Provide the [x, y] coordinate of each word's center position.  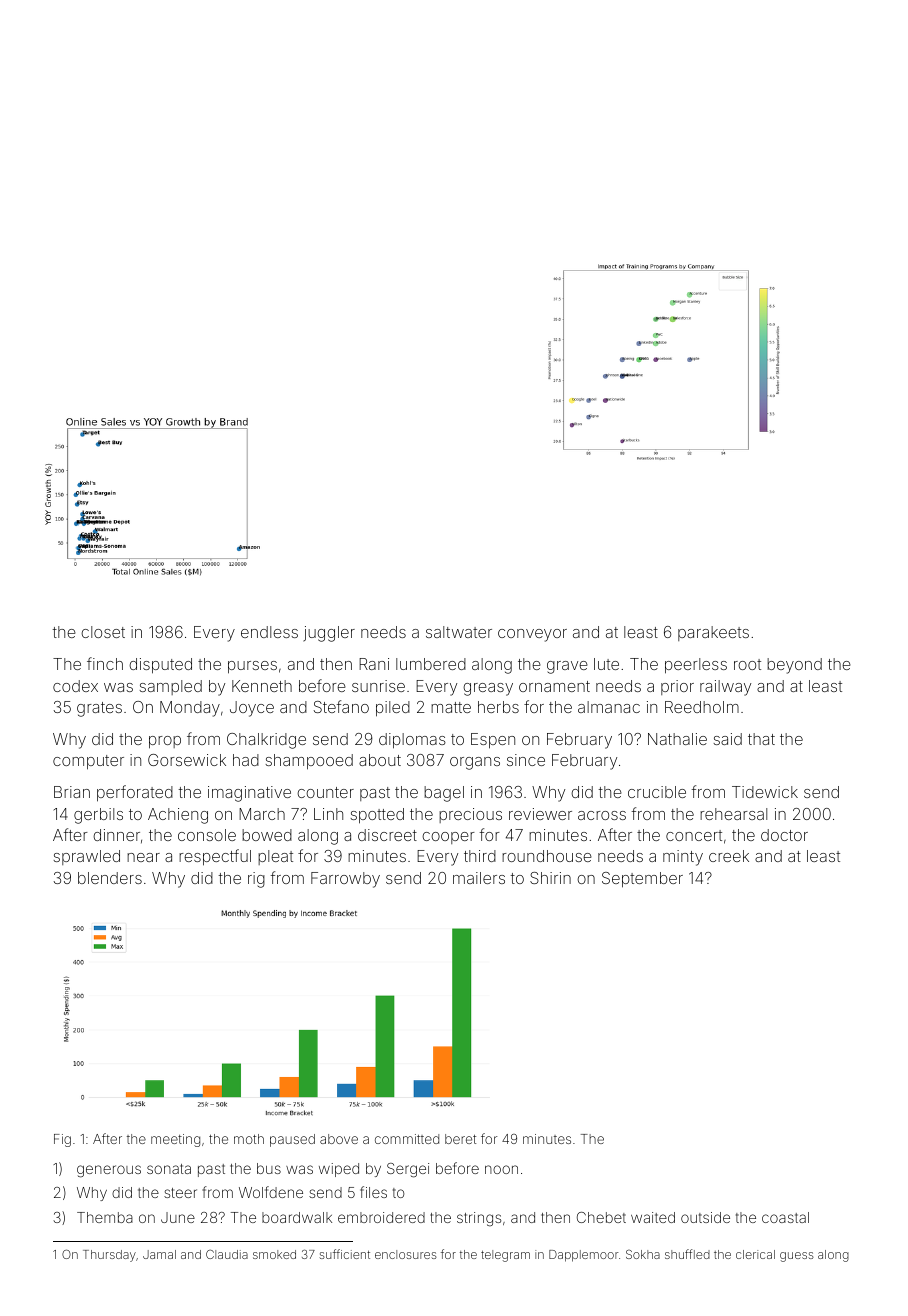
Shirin [550, 878]
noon [501, 1169]
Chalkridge [266, 741]
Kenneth [262, 686]
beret [460, 1139]
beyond [794, 666]
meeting [175, 1140]
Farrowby [345, 880]
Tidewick [765, 792]
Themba [105, 1217]
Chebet [601, 1217]
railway [725, 688]
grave [567, 667]
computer [88, 762]
